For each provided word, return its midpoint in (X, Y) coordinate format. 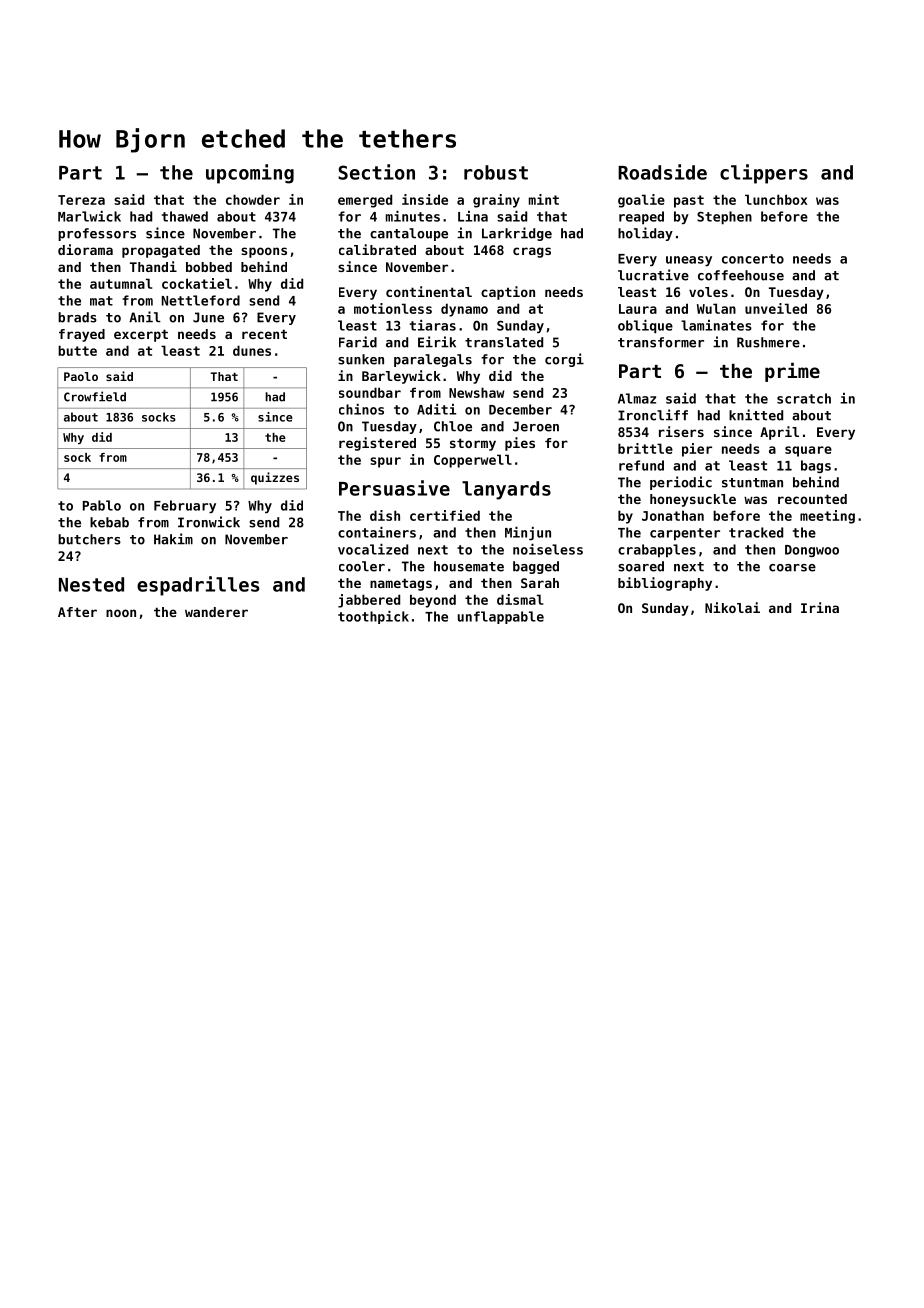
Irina (820, 607)
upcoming (250, 174)
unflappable (501, 617)
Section (376, 172)
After (77, 612)
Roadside (662, 172)
